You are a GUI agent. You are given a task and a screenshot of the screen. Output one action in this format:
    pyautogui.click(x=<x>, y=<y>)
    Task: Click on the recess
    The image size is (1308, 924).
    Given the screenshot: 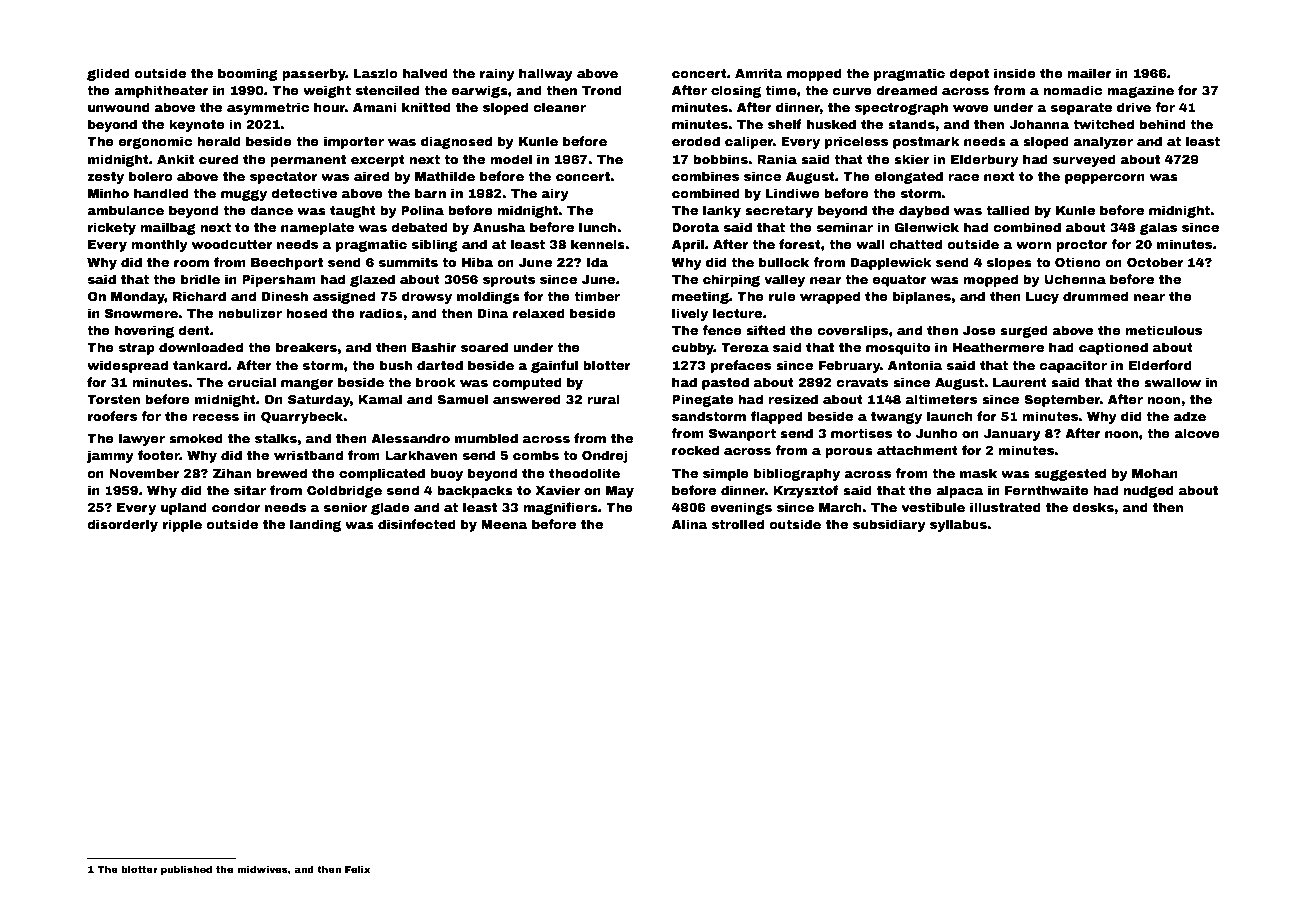 What is the action you would take?
    pyautogui.click(x=215, y=417)
